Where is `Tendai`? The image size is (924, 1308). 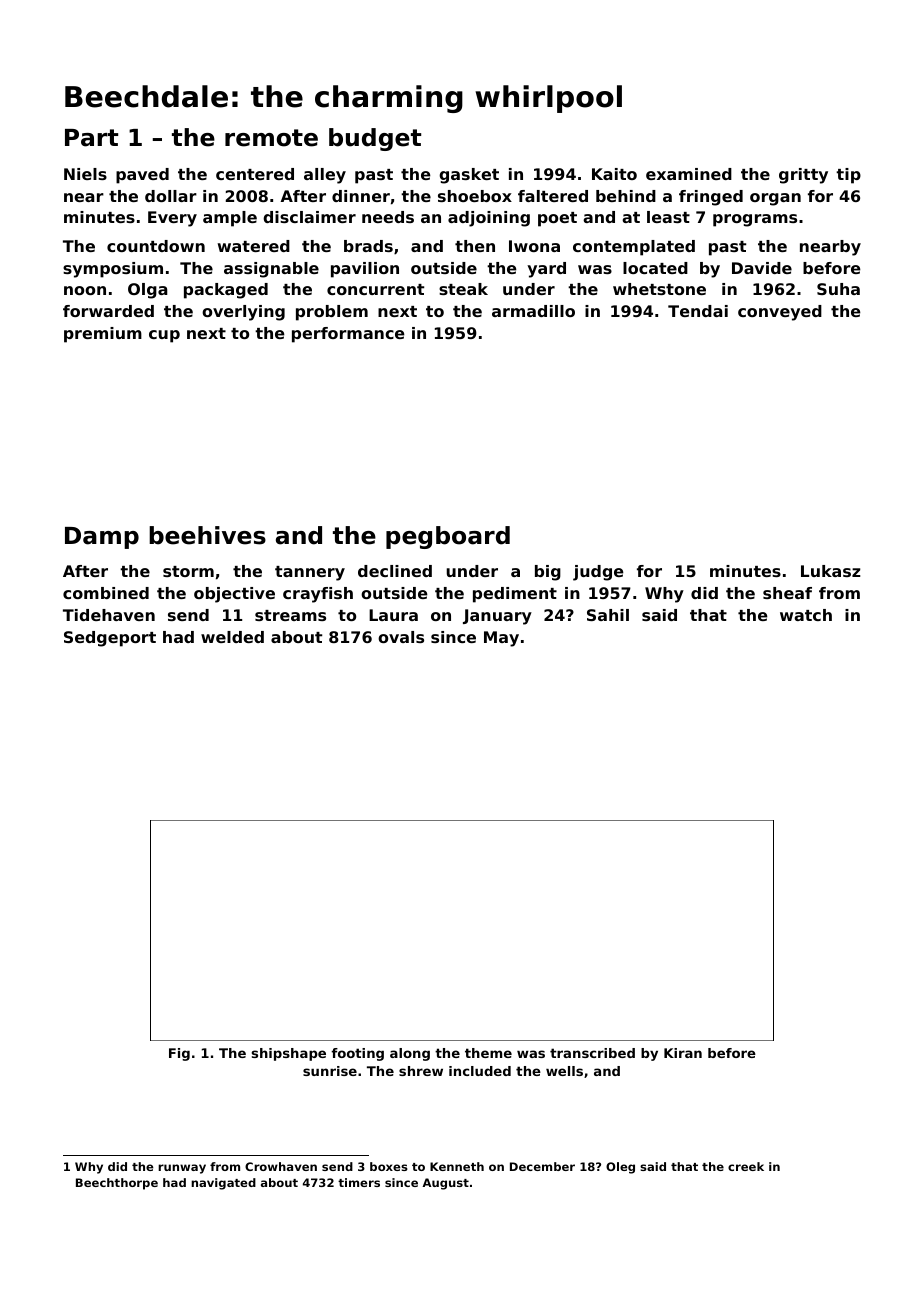
Tendai is located at coordinates (698, 311).
